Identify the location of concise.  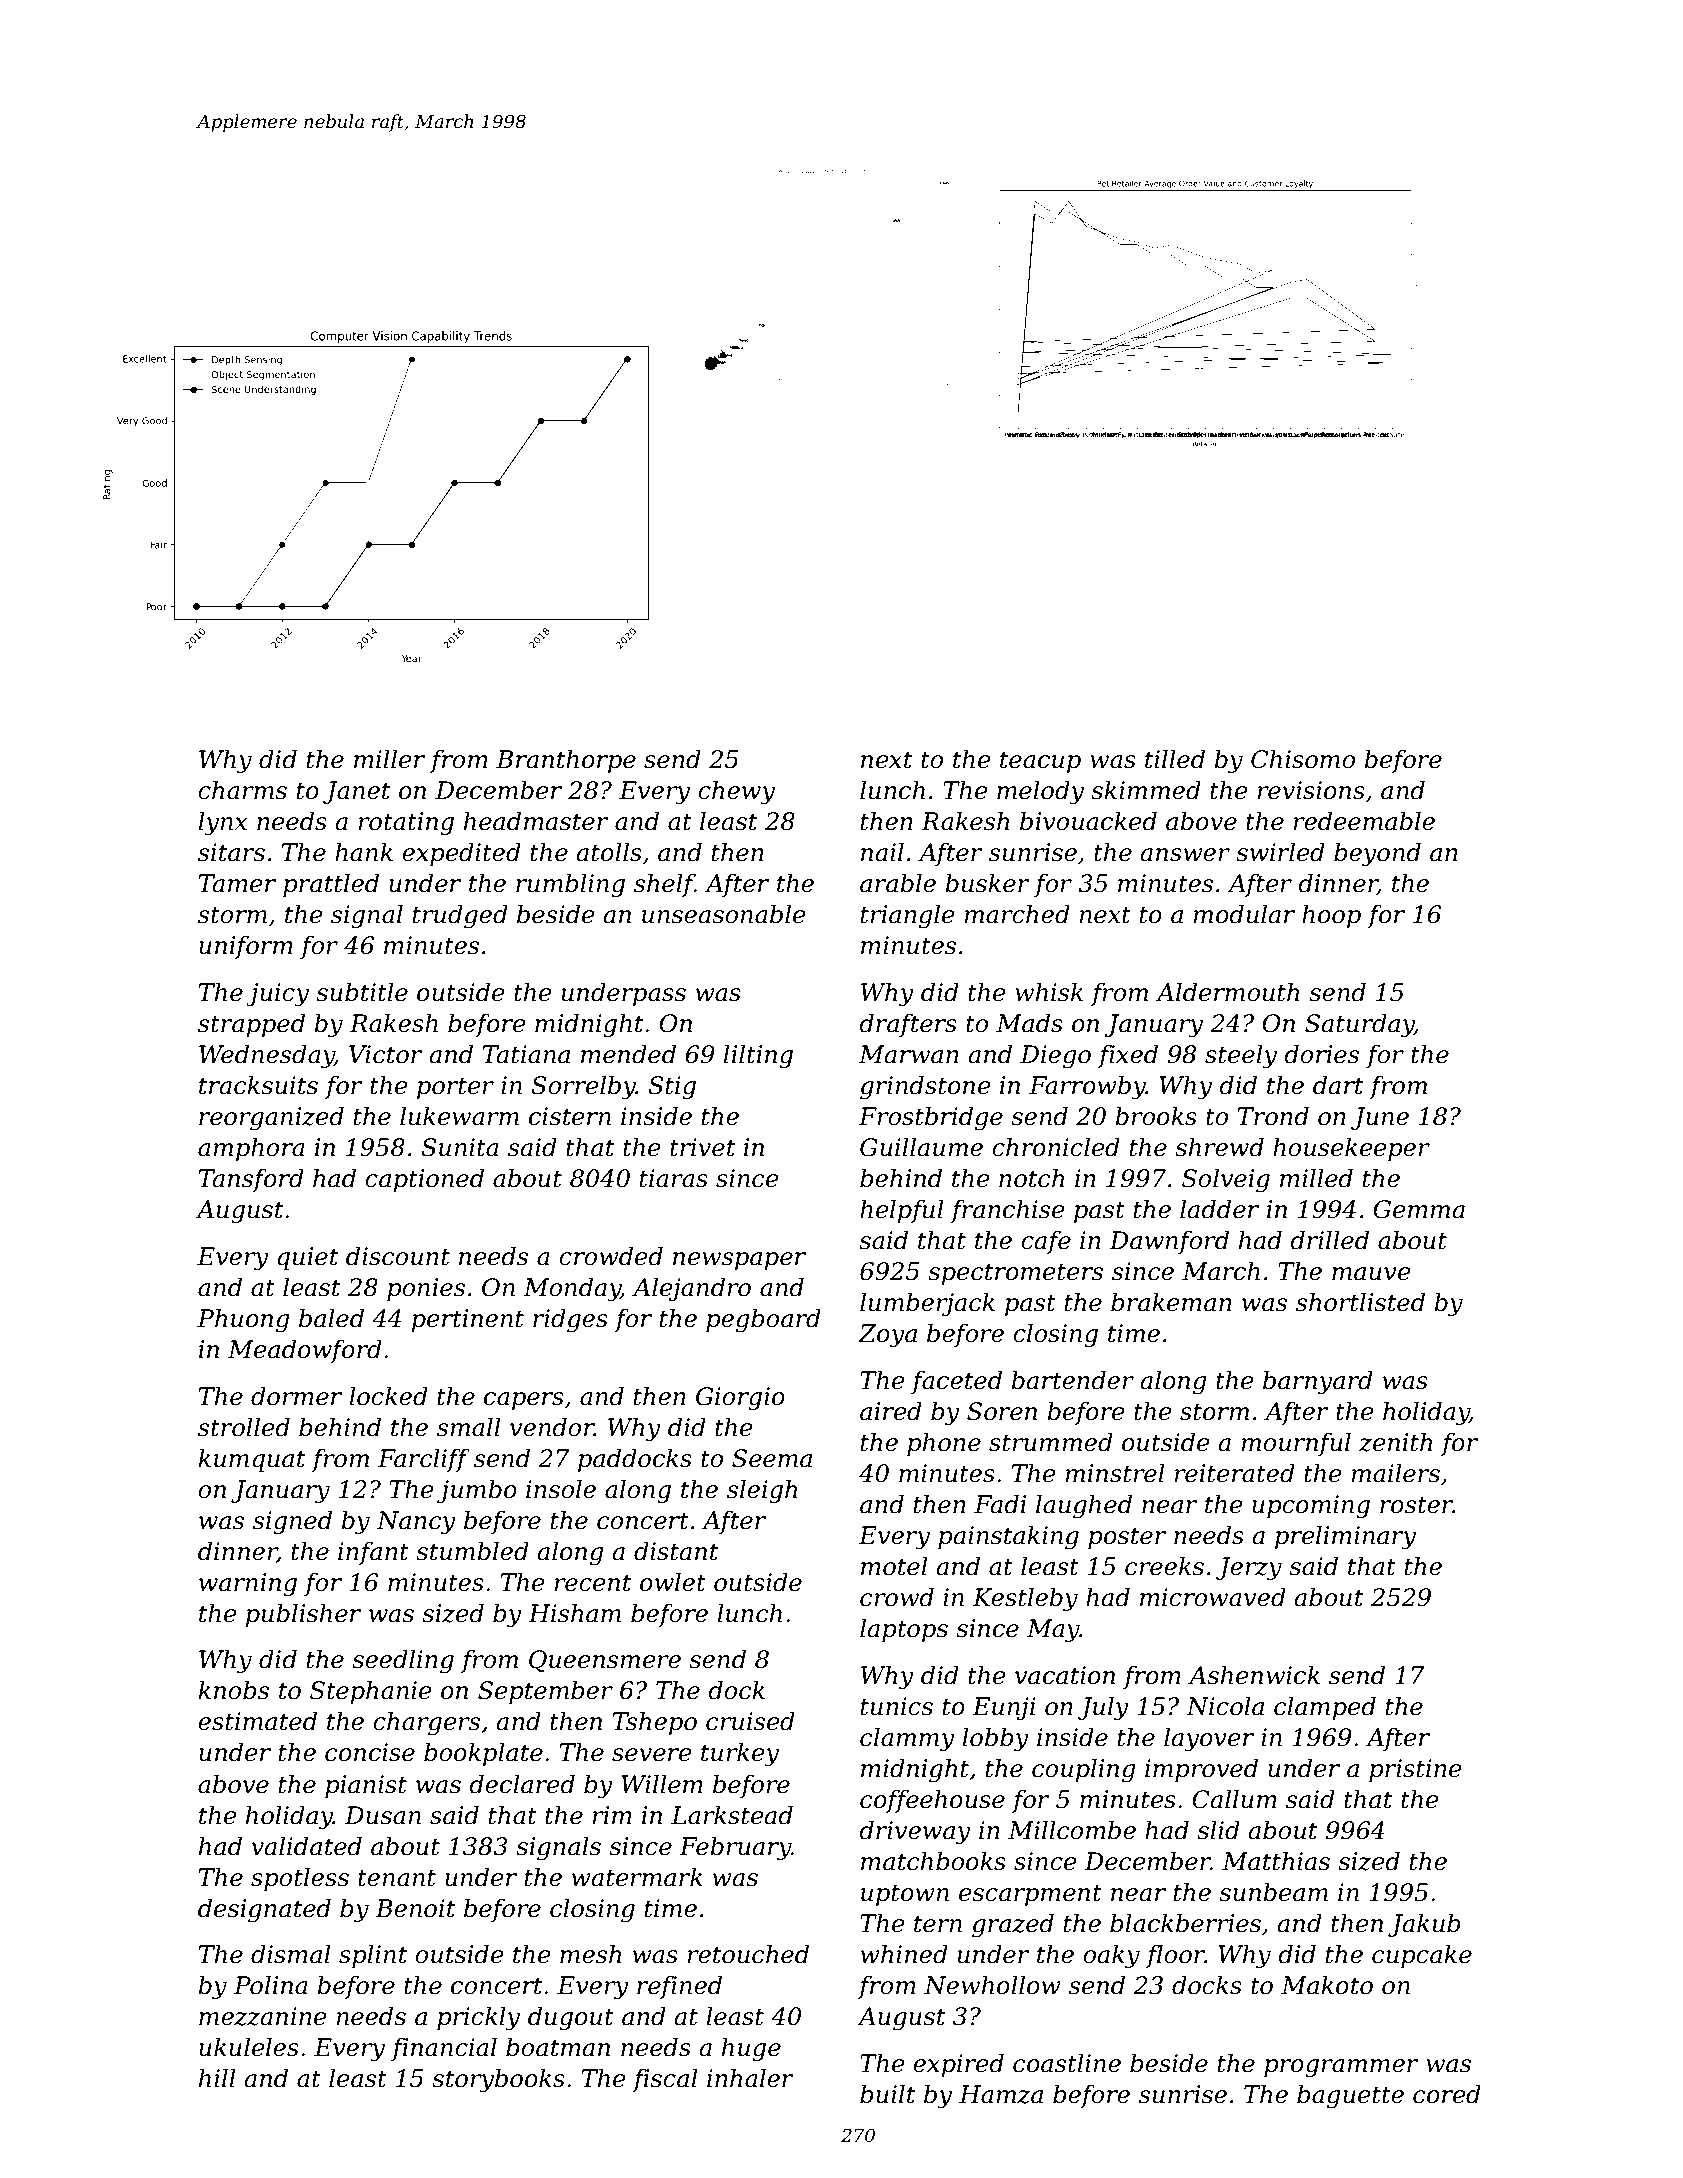
(370, 1752).
